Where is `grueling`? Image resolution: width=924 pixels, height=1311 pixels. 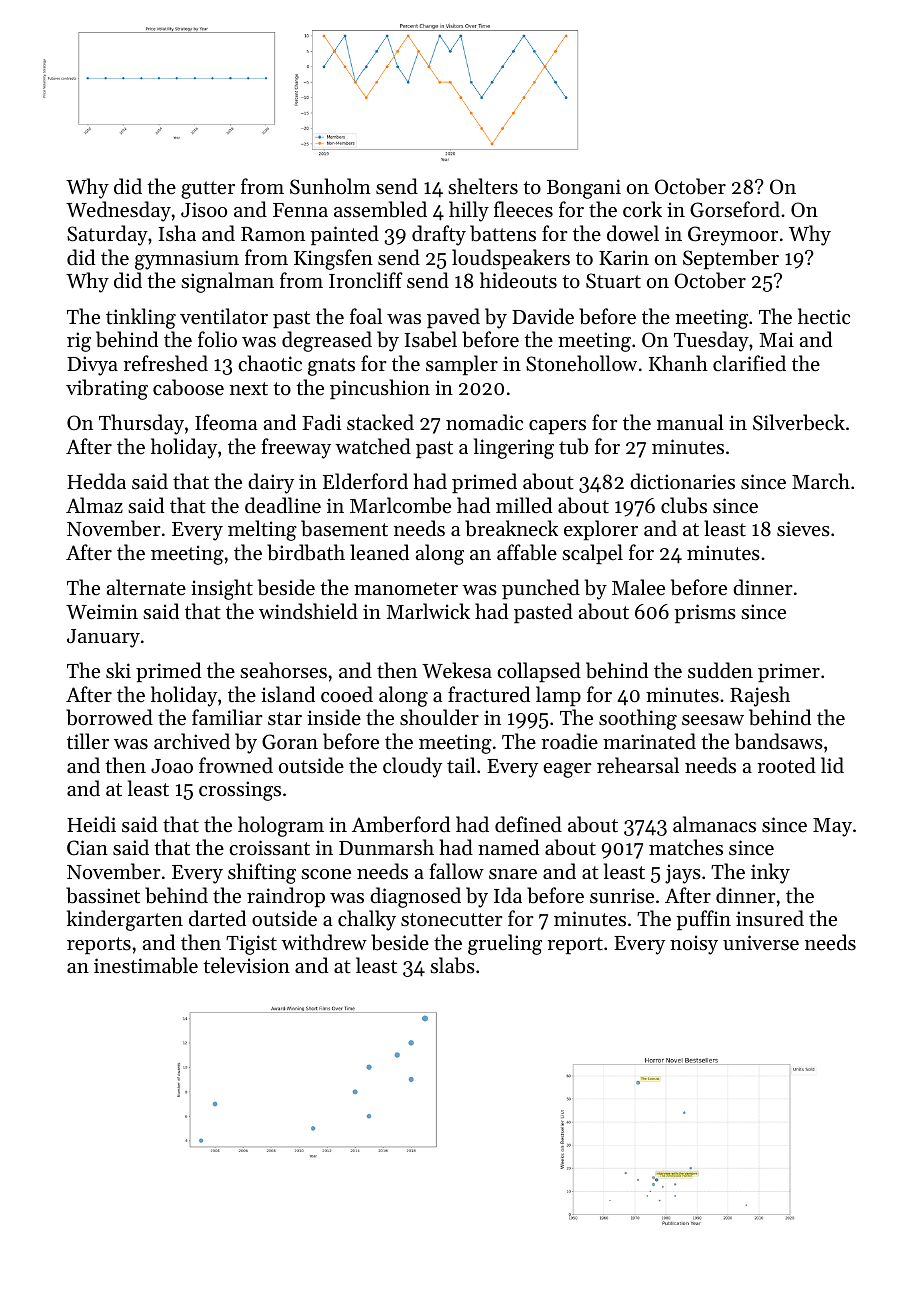 grueling is located at coordinates (505, 944).
